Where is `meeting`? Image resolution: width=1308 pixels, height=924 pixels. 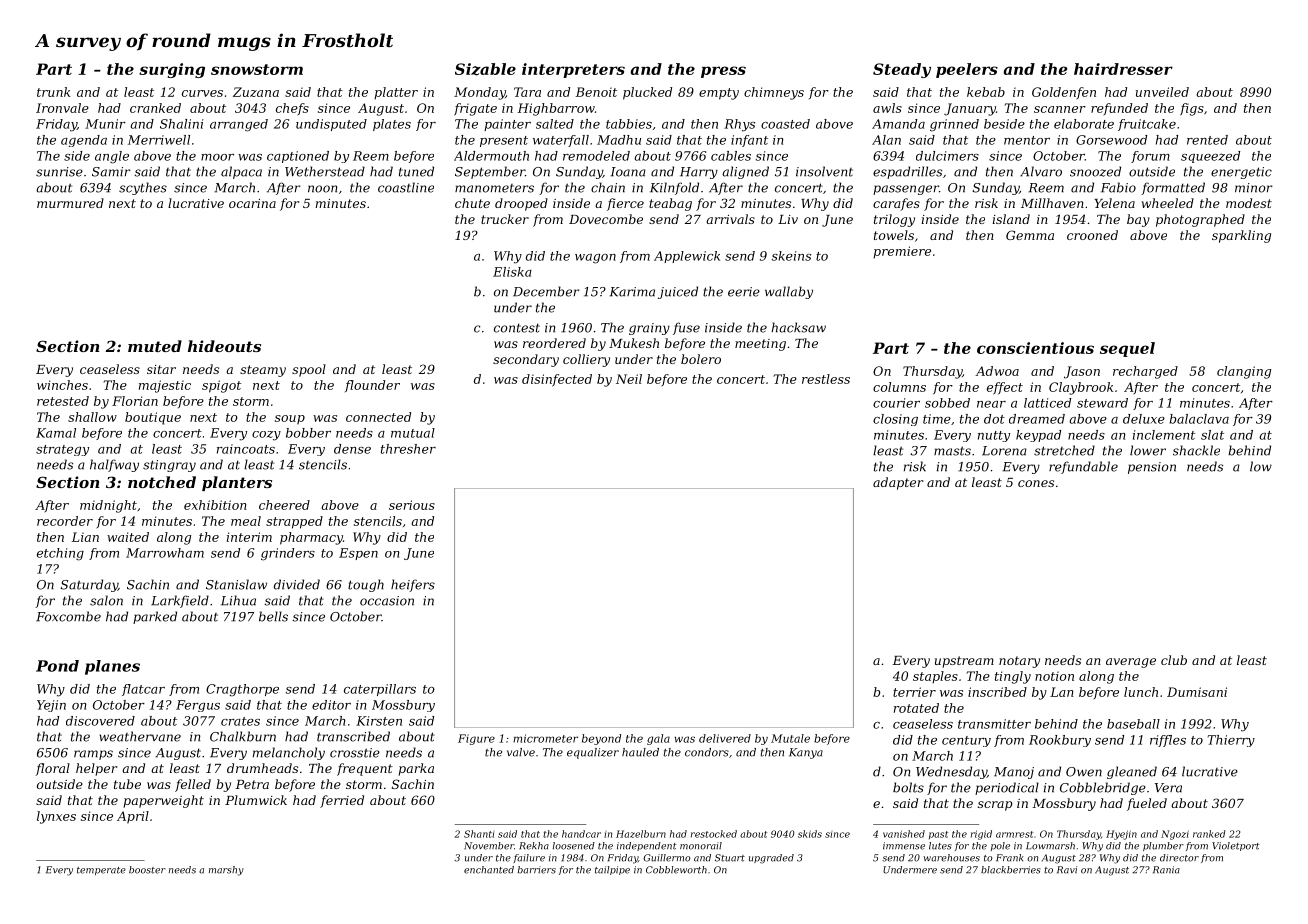 meeting is located at coordinates (760, 345).
